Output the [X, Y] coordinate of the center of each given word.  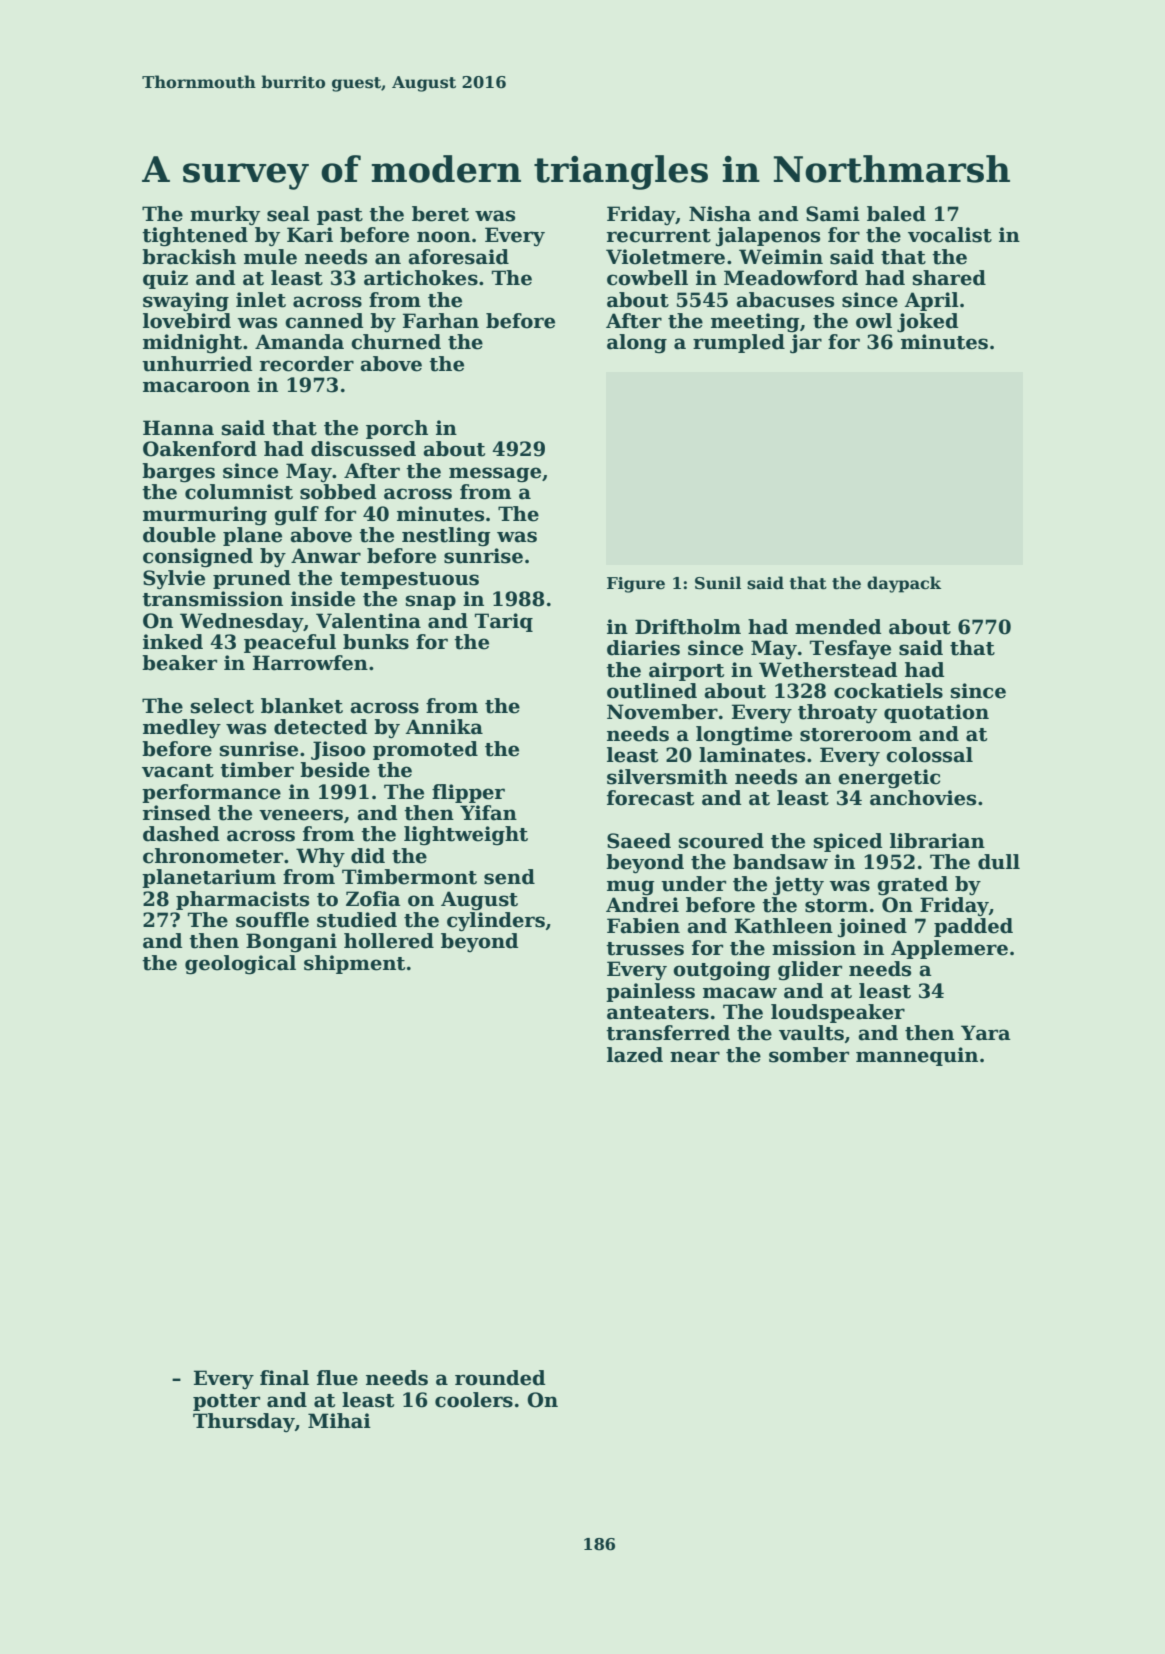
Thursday [244, 1422]
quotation [936, 713]
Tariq [504, 622]
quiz [165, 279]
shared [949, 278]
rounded [500, 1378]
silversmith [667, 777]
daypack [904, 584]
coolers [474, 1400]
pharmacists [242, 900]
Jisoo [338, 750]
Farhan [441, 321]
